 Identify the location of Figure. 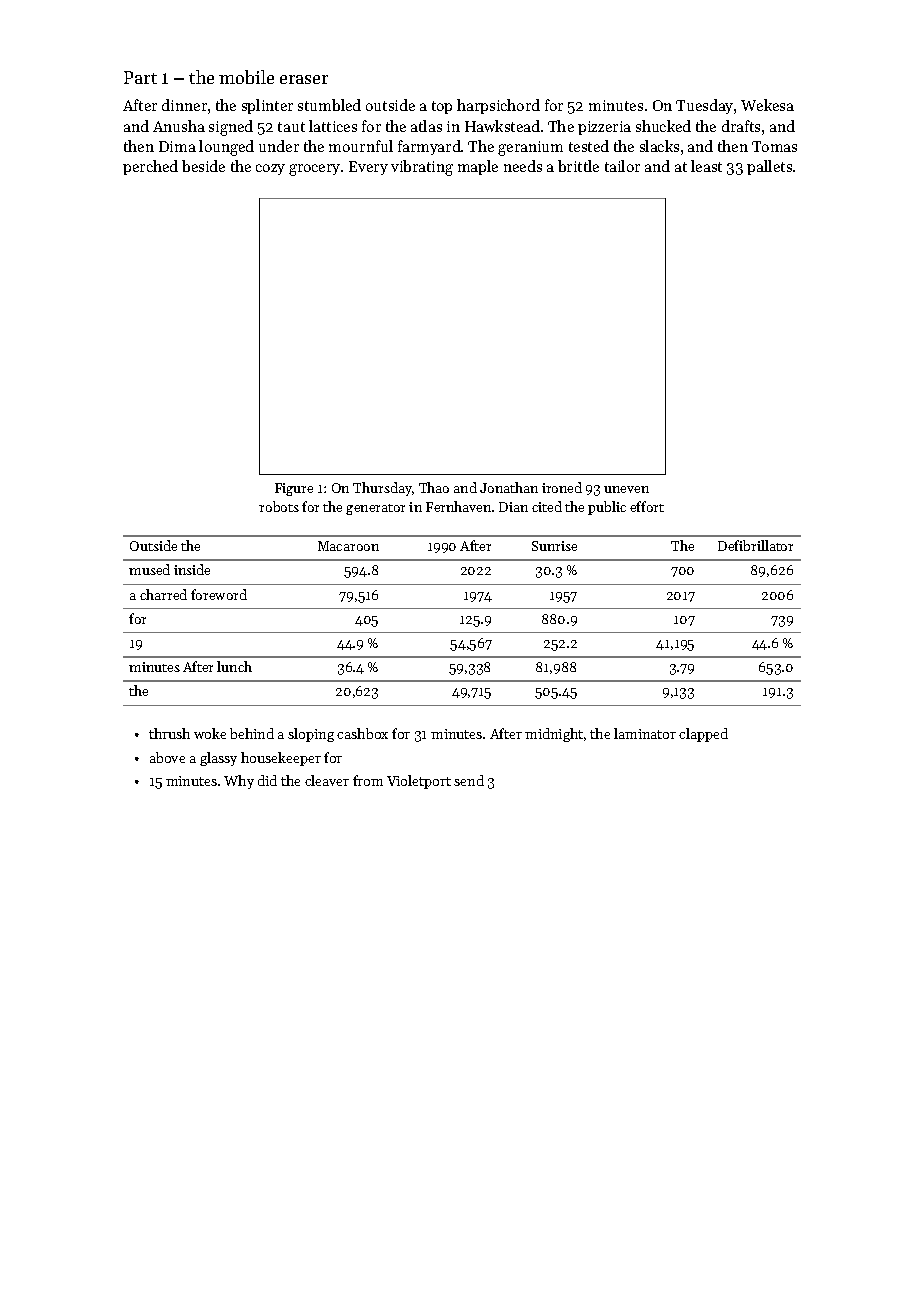
(294, 489).
